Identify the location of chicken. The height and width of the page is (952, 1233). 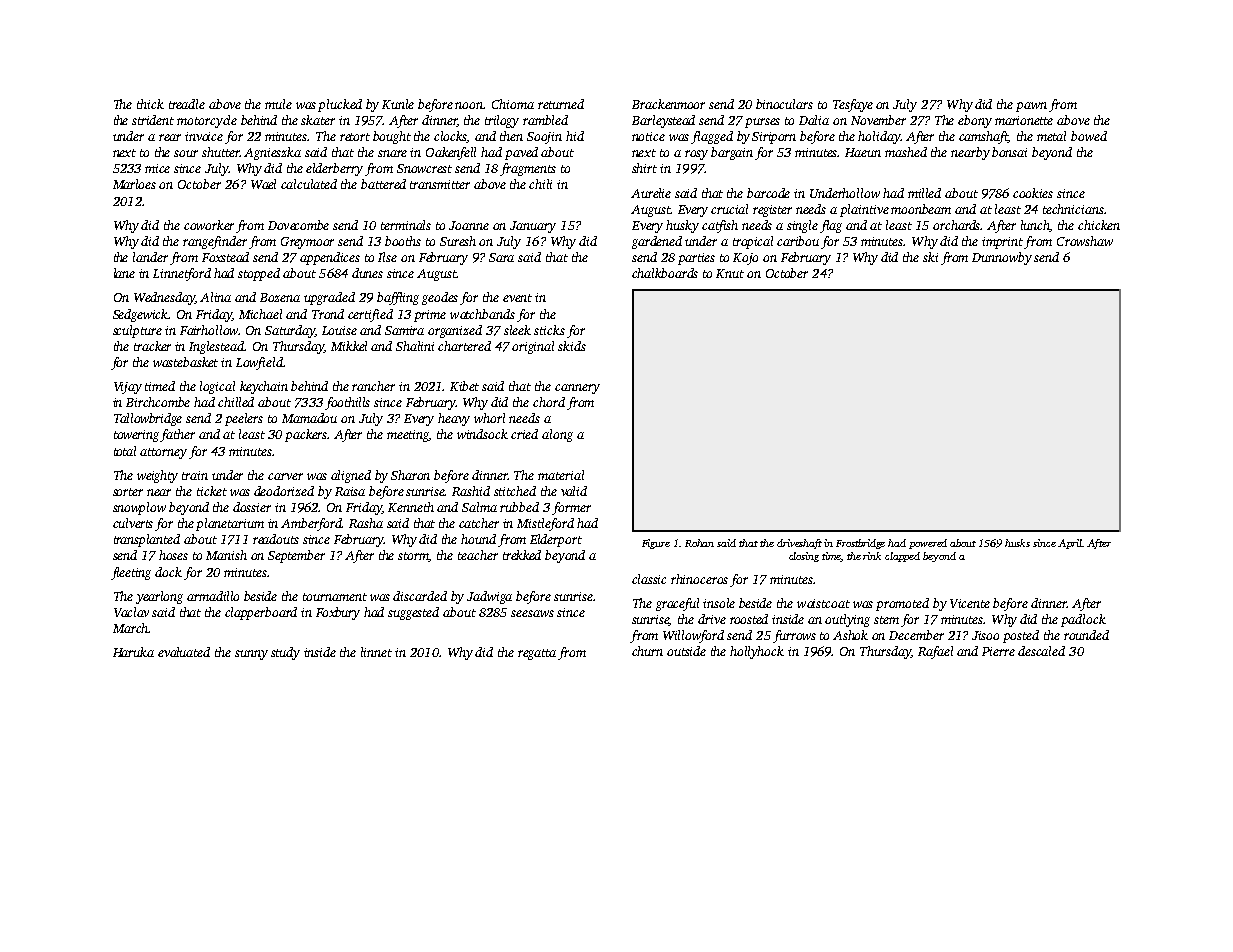
(1099, 225).
